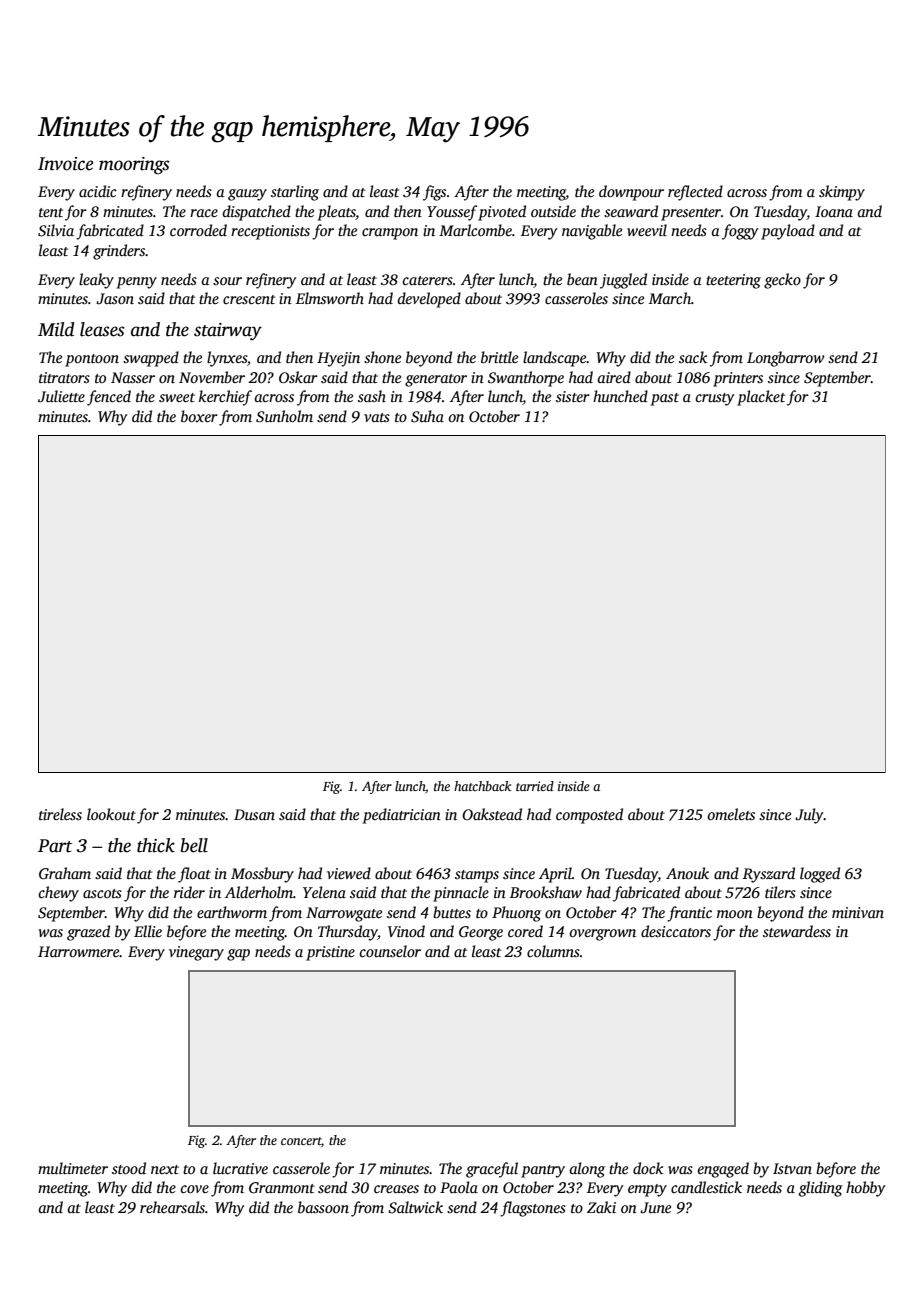 Image resolution: width=924 pixels, height=1308 pixels. What do you see at coordinates (98, 191) in the image?
I see `acidic` at bounding box center [98, 191].
